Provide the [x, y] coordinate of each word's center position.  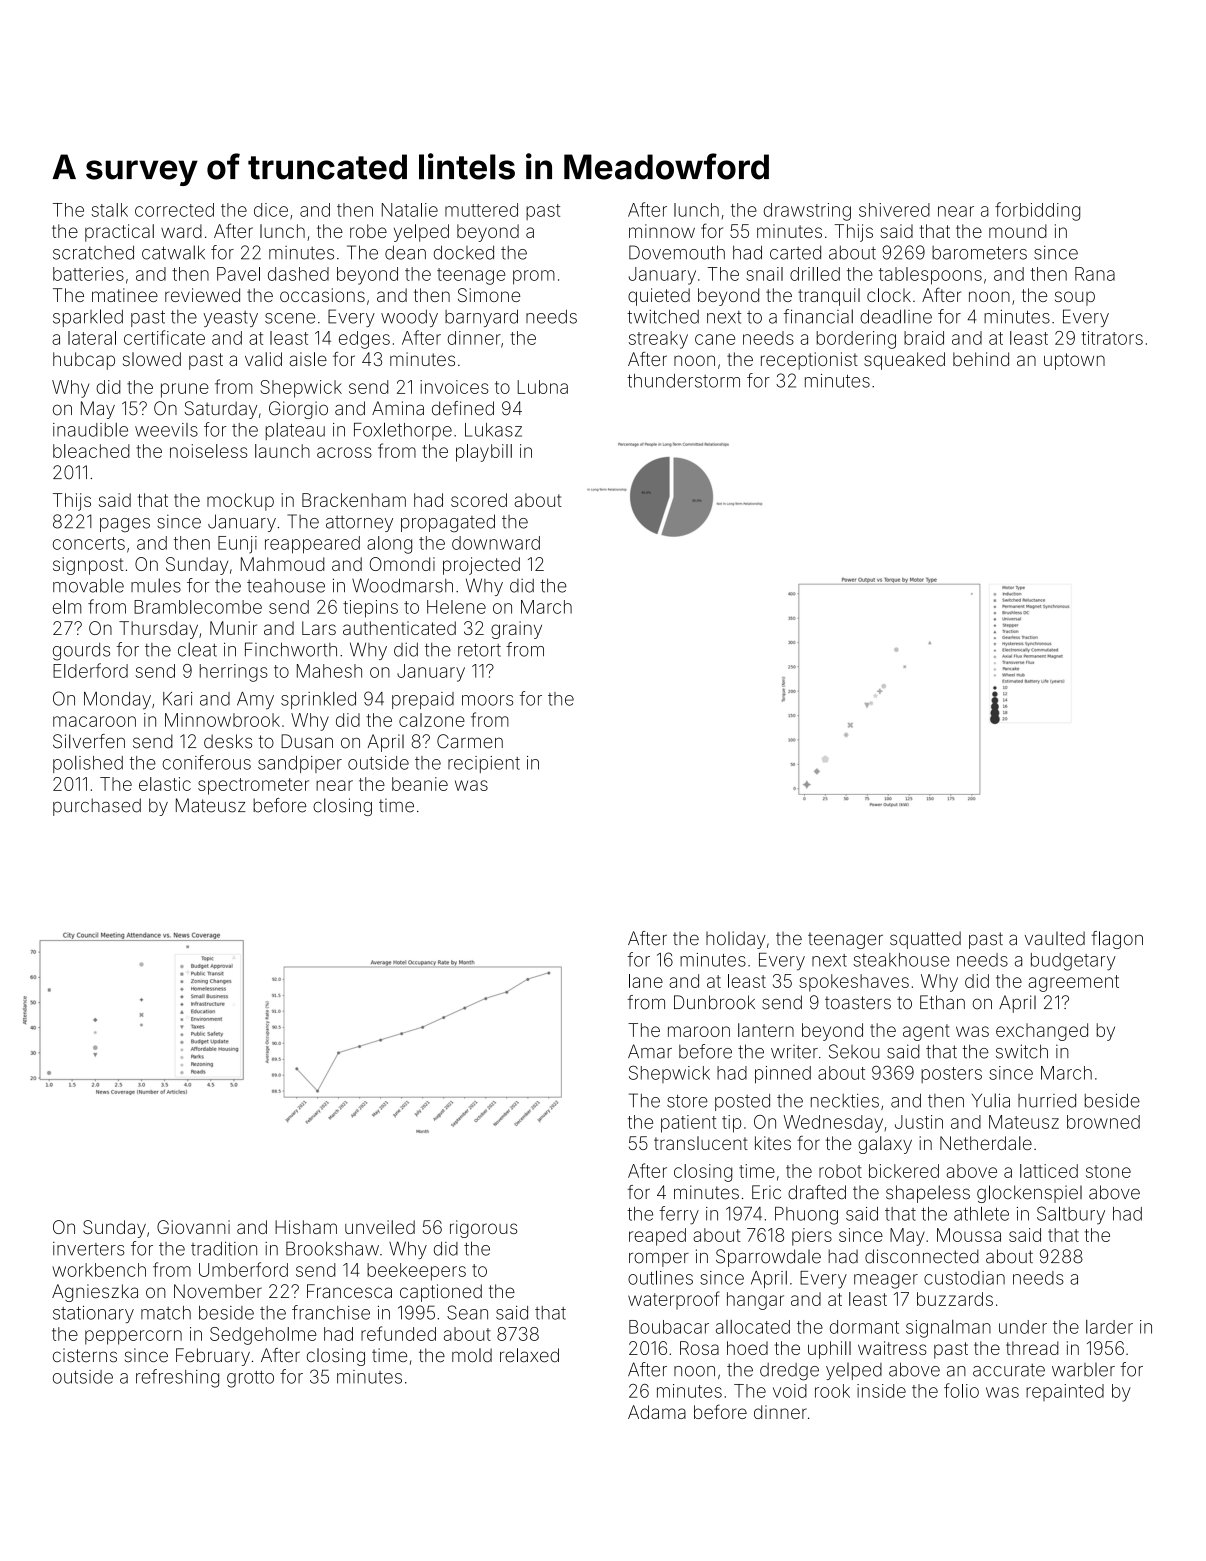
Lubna [543, 387]
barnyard [481, 318]
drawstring [807, 212]
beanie [420, 784]
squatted [925, 940]
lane [646, 981]
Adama [657, 1412]
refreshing [177, 1378]
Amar [650, 1051]
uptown [1074, 361]
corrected [174, 210]
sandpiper [300, 764]
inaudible [90, 430]
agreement [1073, 983]
